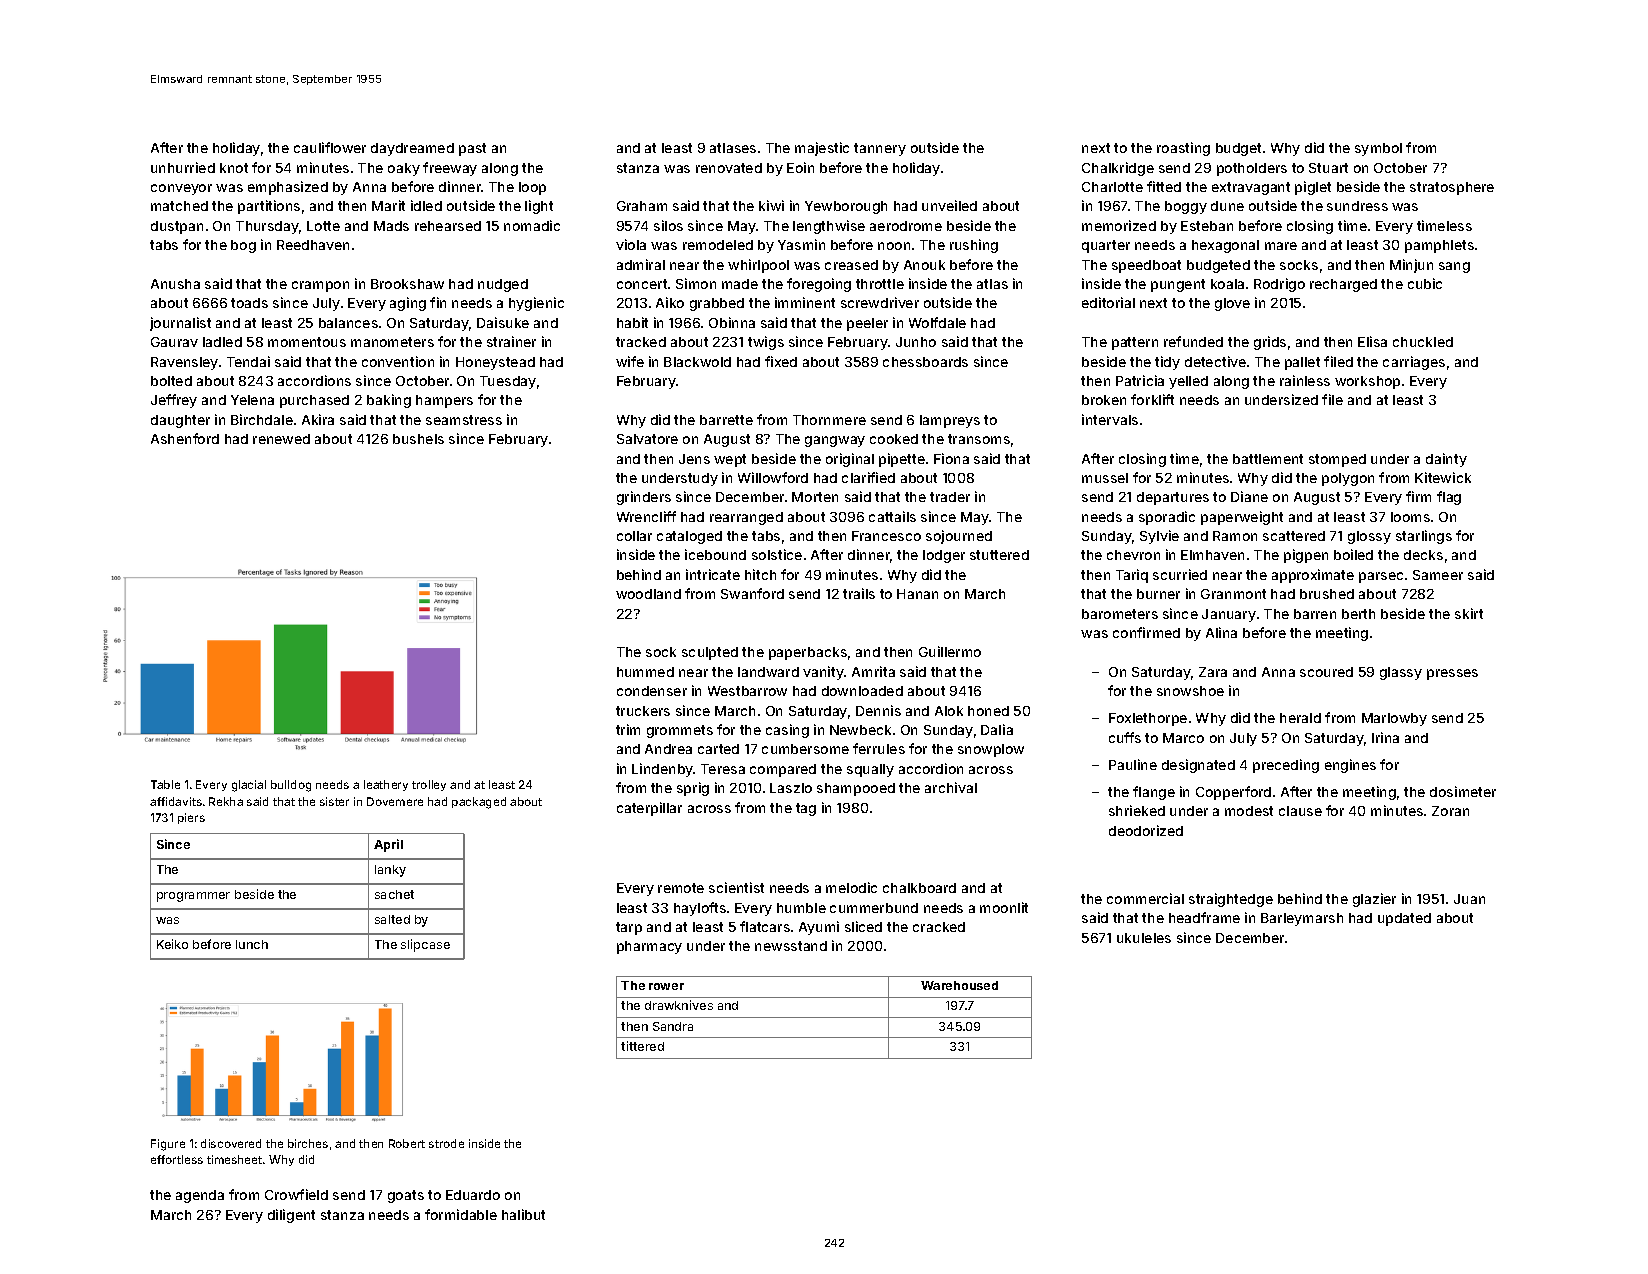 The width and height of the screenshot is (1648, 1274). Describe the element at coordinates (1374, 900) in the screenshot. I see `glazier` at that location.
